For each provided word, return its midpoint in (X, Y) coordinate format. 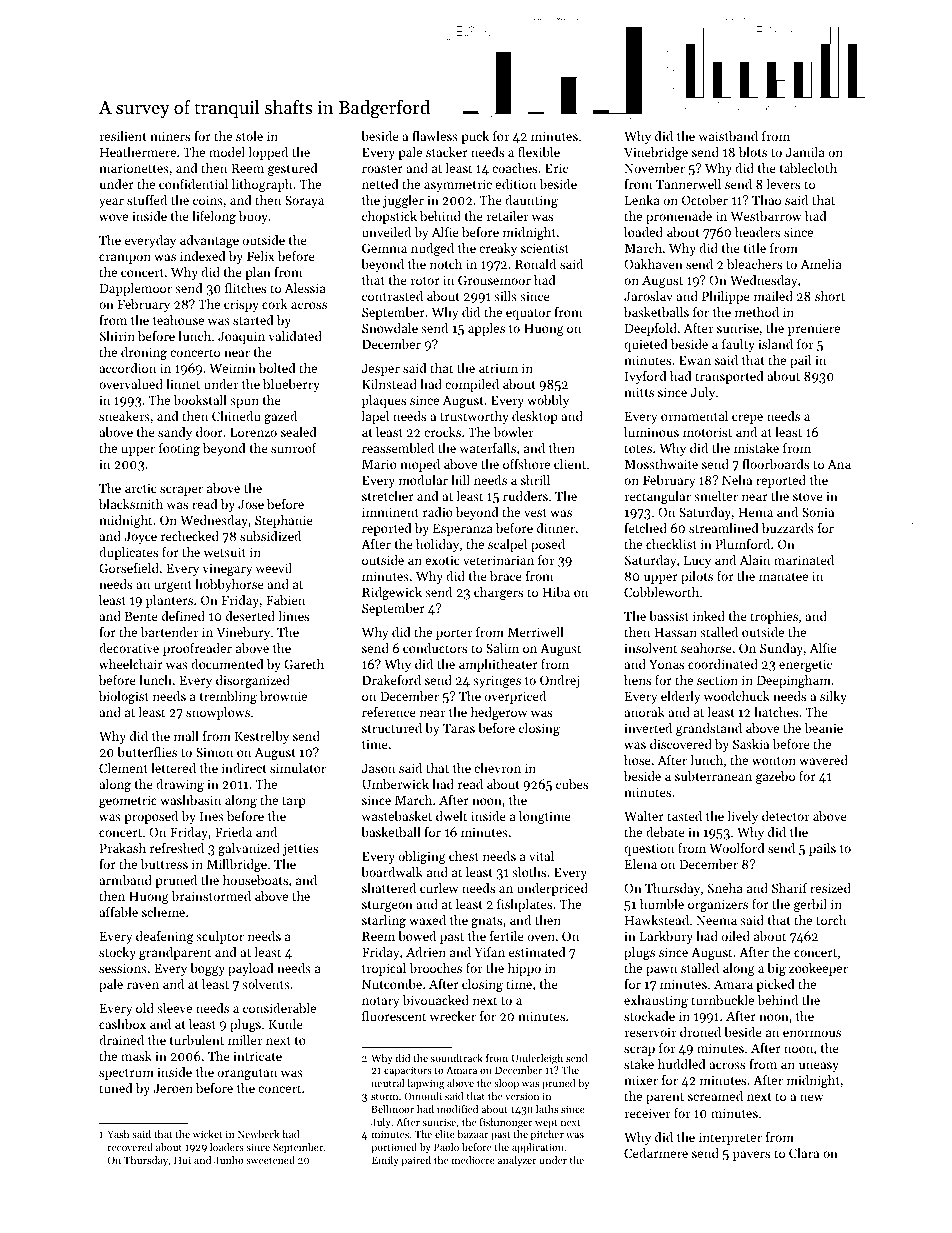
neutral (387, 1083)
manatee (783, 577)
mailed (773, 296)
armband (125, 880)
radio (438, 512)
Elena (641, 864)
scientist (545, 248)
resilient (123, 136)
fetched (645, 528)
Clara (804, 1153)
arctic (140, 488)
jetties (300, 850)
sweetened (270, 1160)
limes (294, 616)
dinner (556, 528)
